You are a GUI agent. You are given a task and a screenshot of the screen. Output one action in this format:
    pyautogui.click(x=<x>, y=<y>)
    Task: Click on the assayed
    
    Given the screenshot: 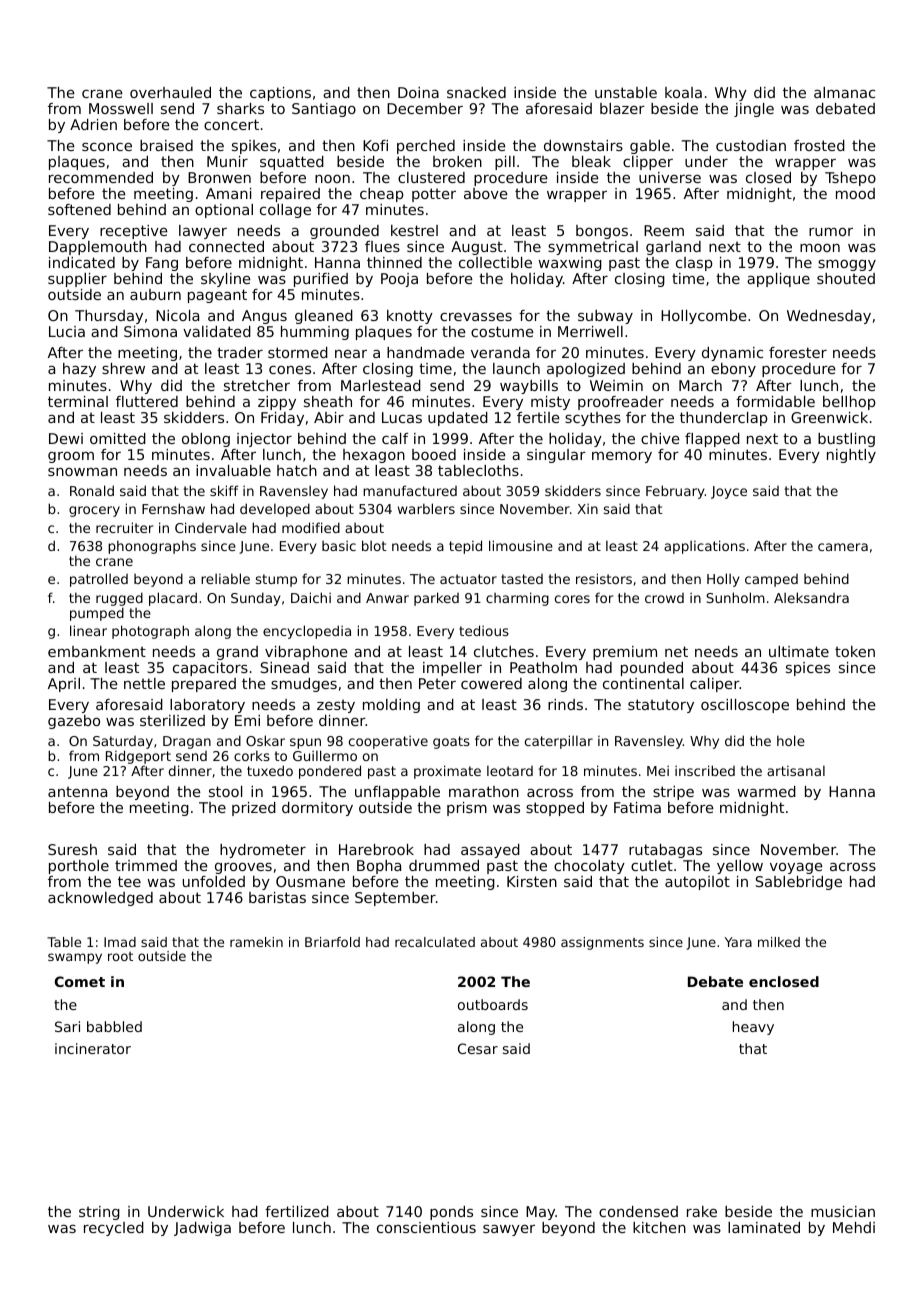 What is the action you would take?
    pyautogui.click(x=490, y=851)
